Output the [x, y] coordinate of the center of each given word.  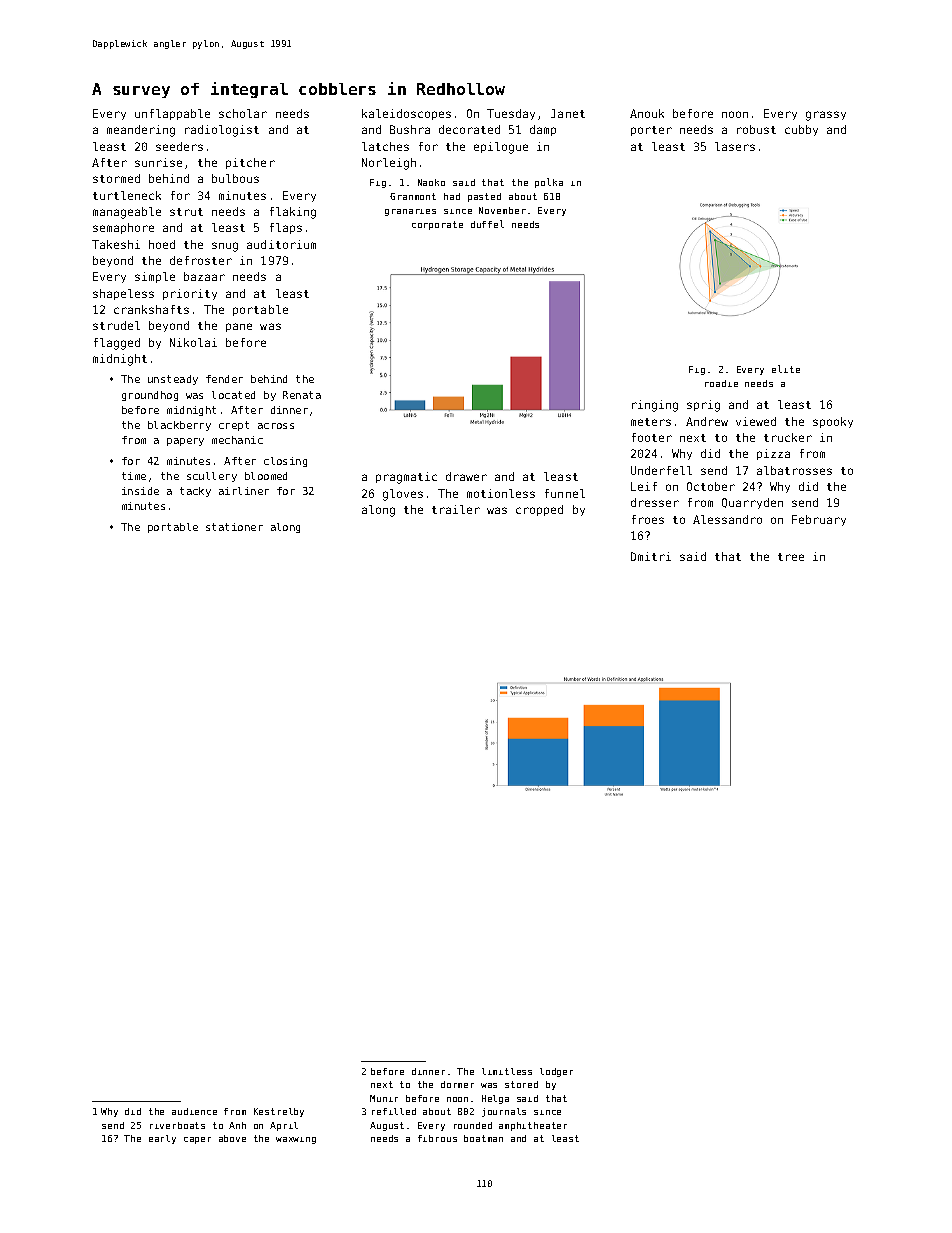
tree [791, 557]
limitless [507, 1071]
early [162, 1139]
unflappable [172, 114]
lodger [556, 1072]
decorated [469, 129]
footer [652, 437]
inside [140, 491]
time [134, 476]
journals [504, 1112]
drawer [466, 476]
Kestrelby [279, 1112]
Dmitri [651, 556]
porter [651, 131]
